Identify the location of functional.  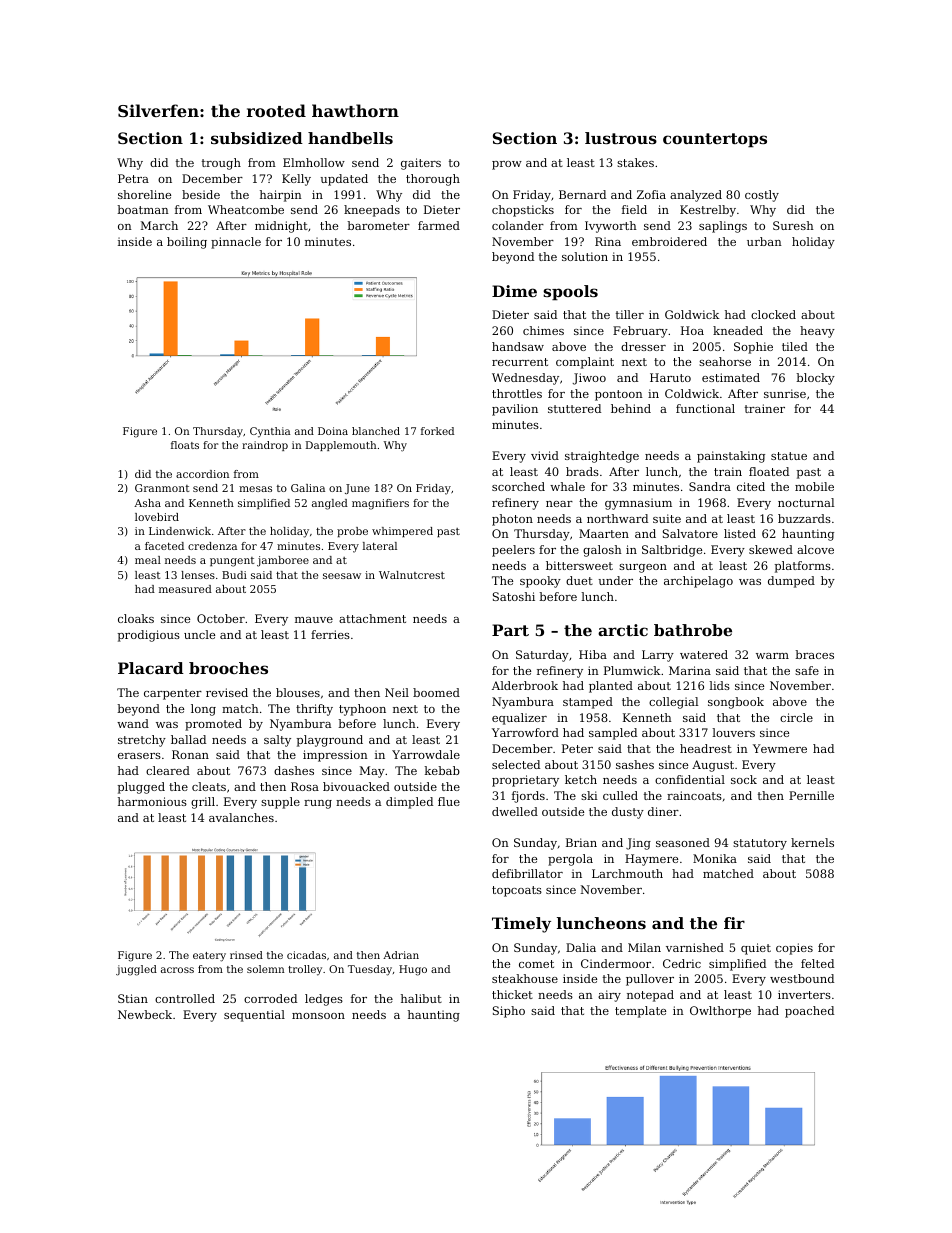
(705, 408).
